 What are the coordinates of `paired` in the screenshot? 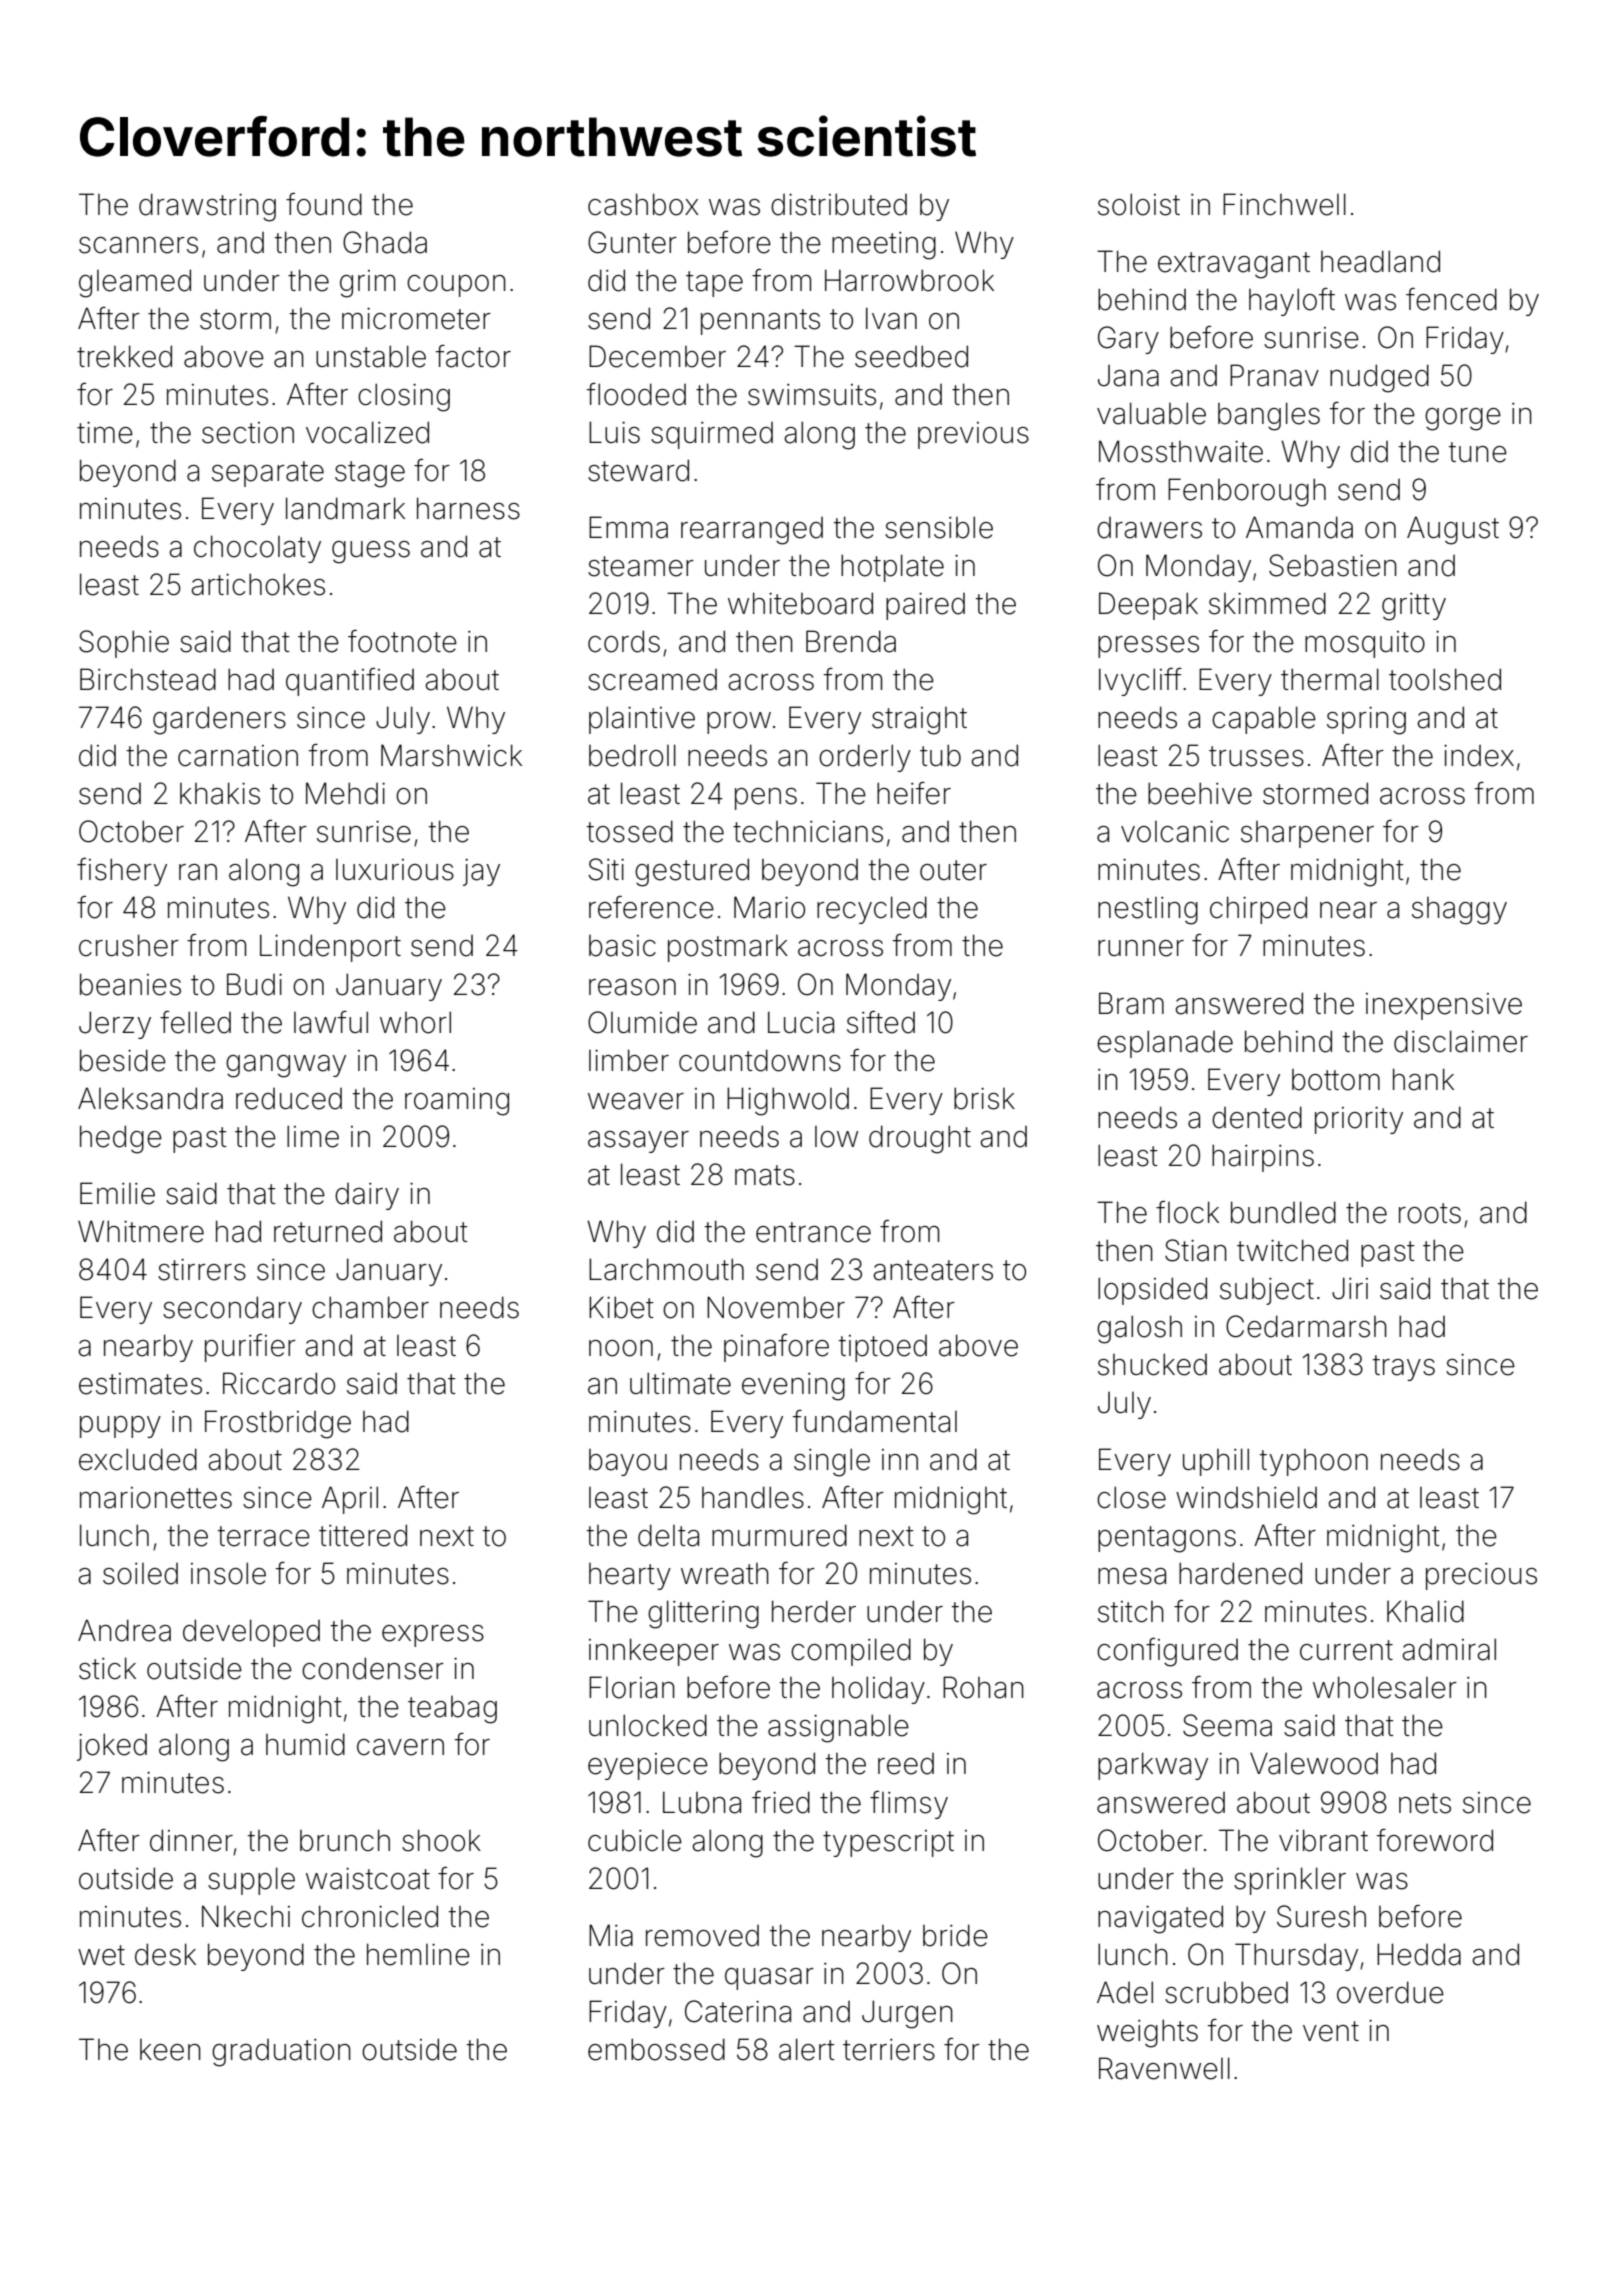 It's located at (925, 606).
